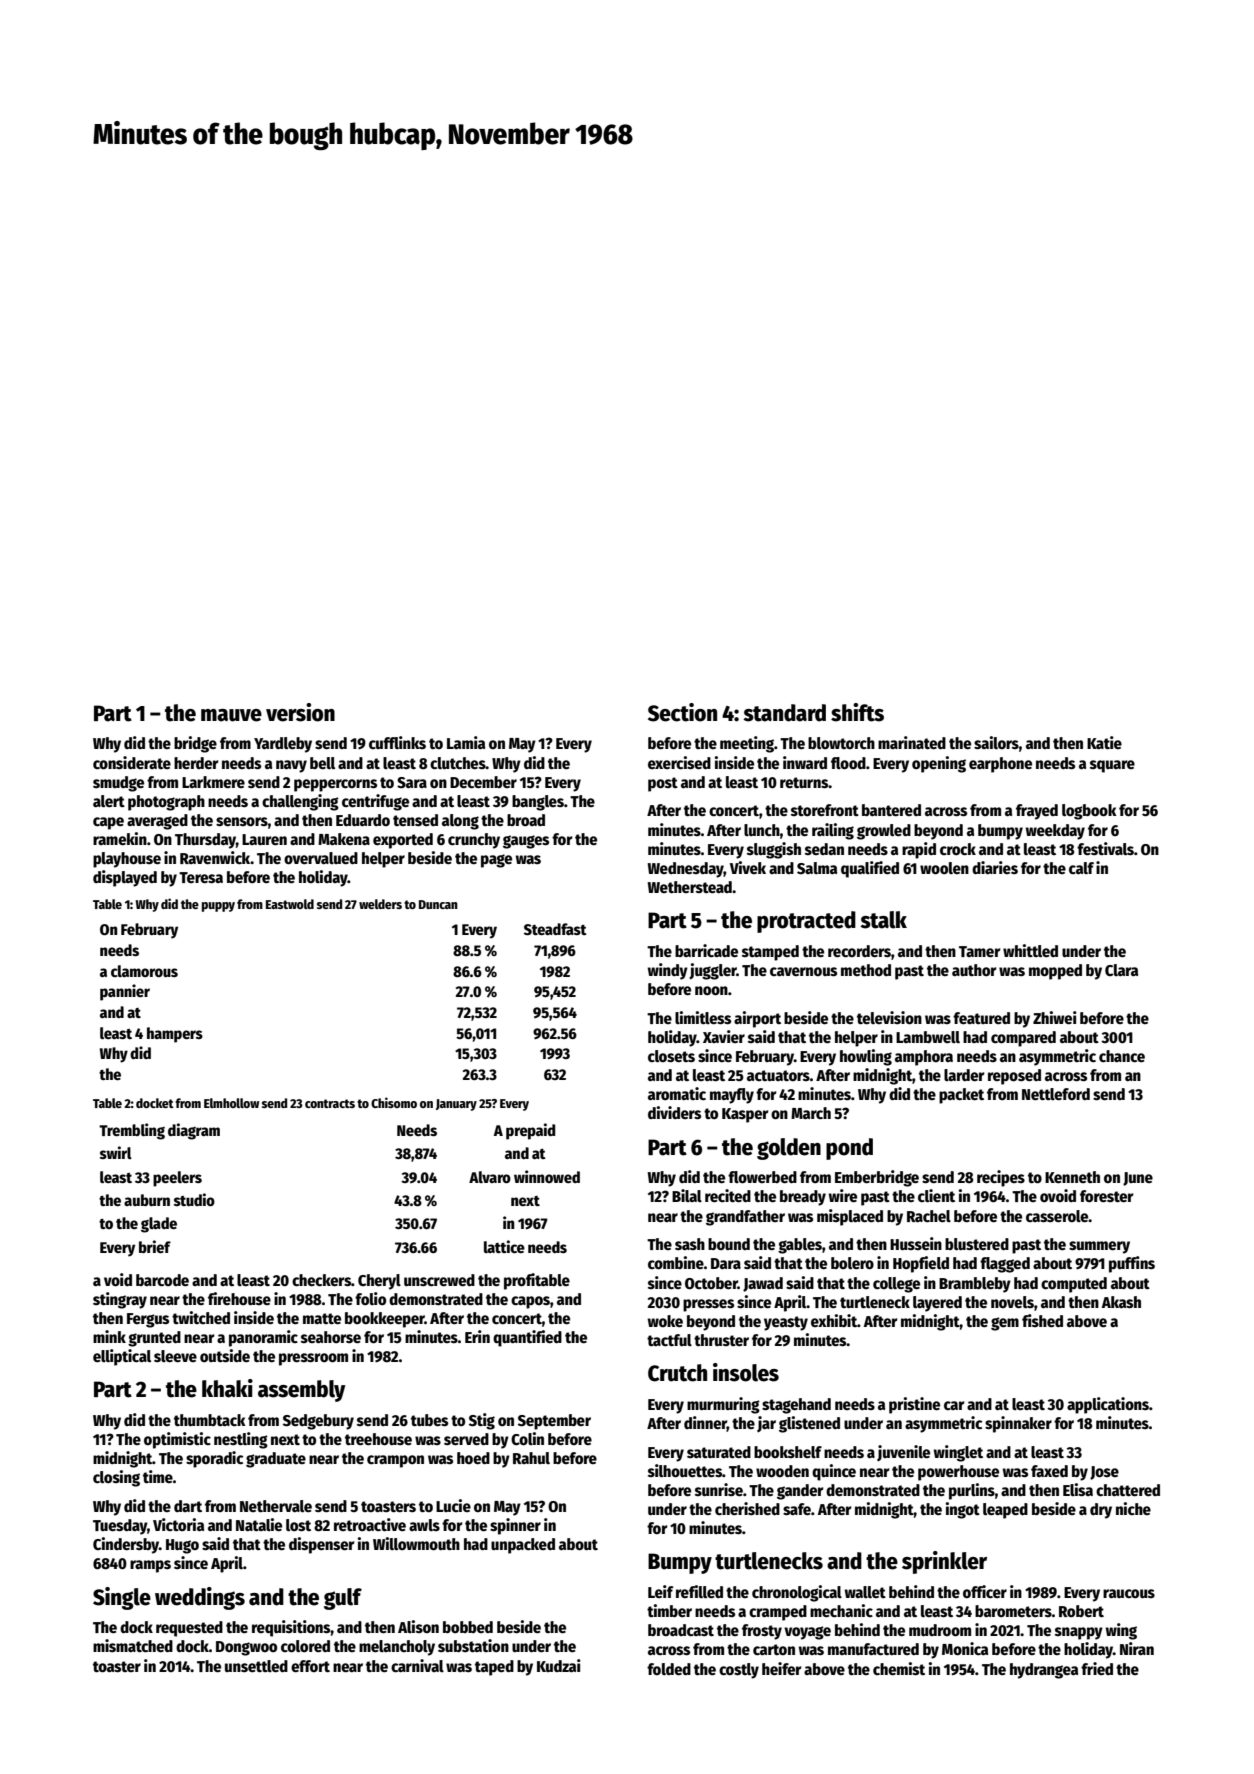 The image size is (1254, 1774). Describe the element at coordinates (857, 712) in the screenshot. I see `shifts` at that location.
